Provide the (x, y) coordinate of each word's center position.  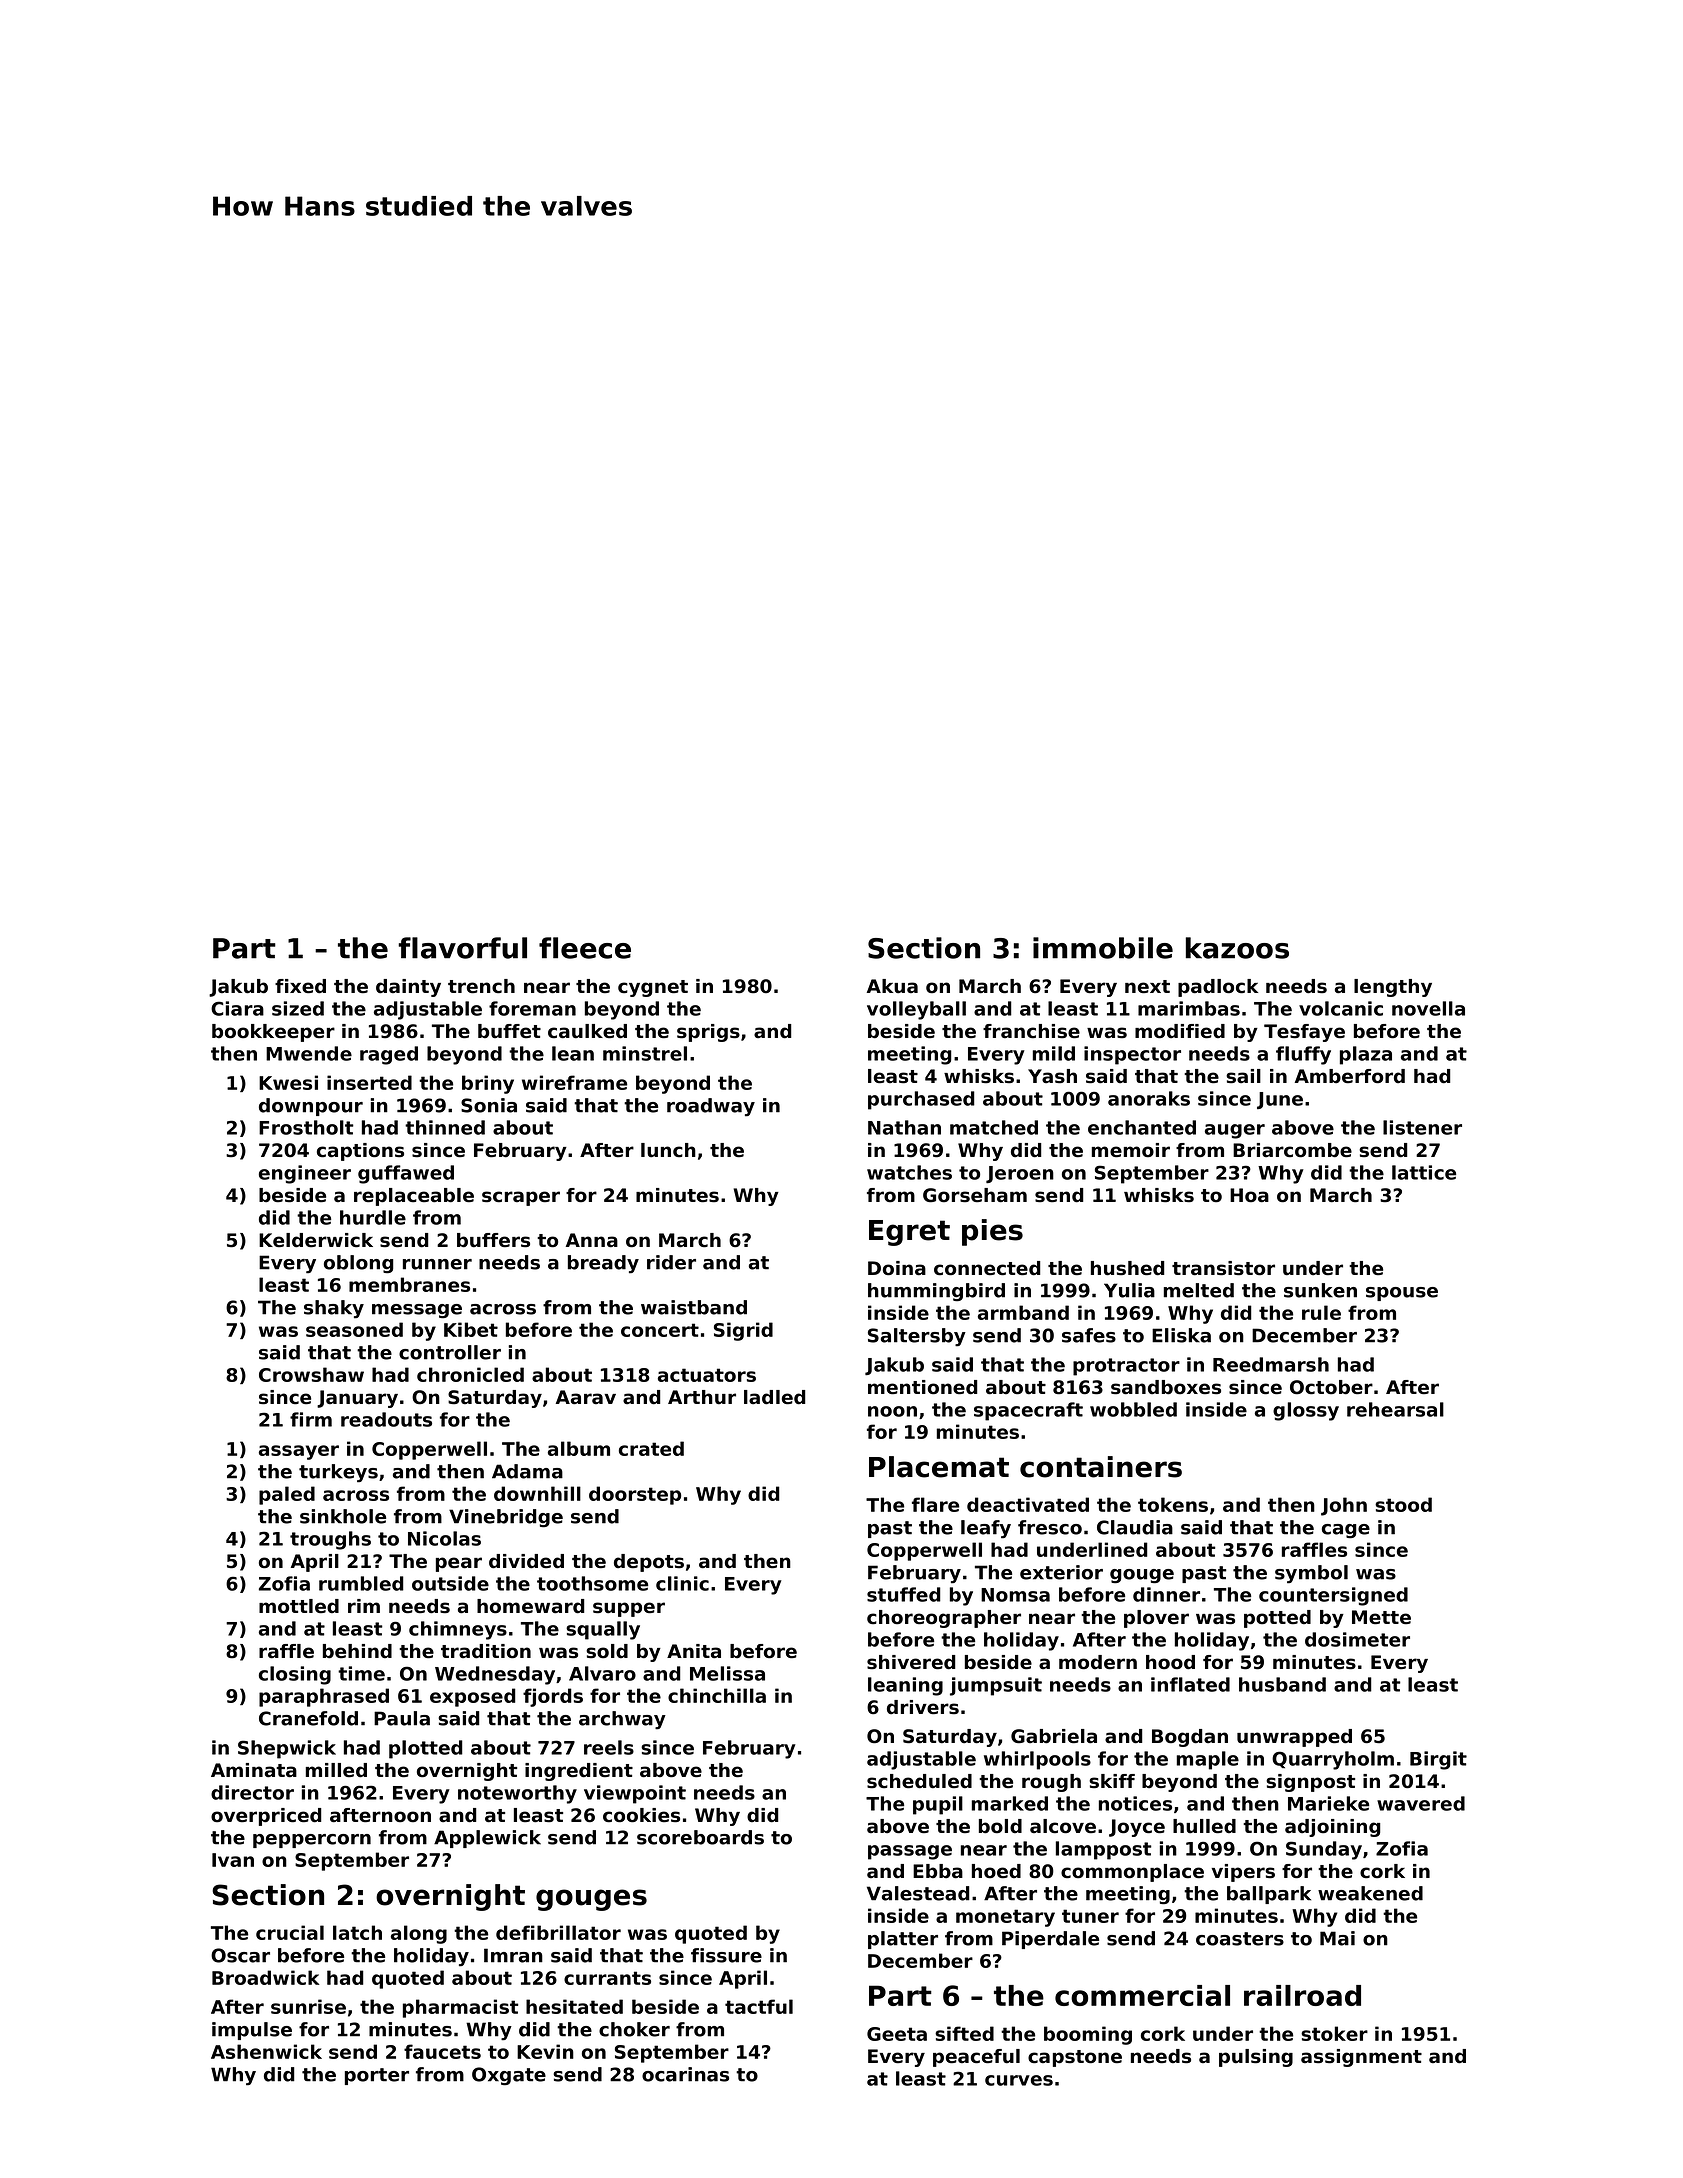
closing (295, 1675)
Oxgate (509, 2076)
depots (649, 1563)
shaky (334, 1309)
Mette (1381, 1617)
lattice (1424, 1172)
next (1147, 987)
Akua (892, 986)
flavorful (462, 948)
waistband (694, 1307)
